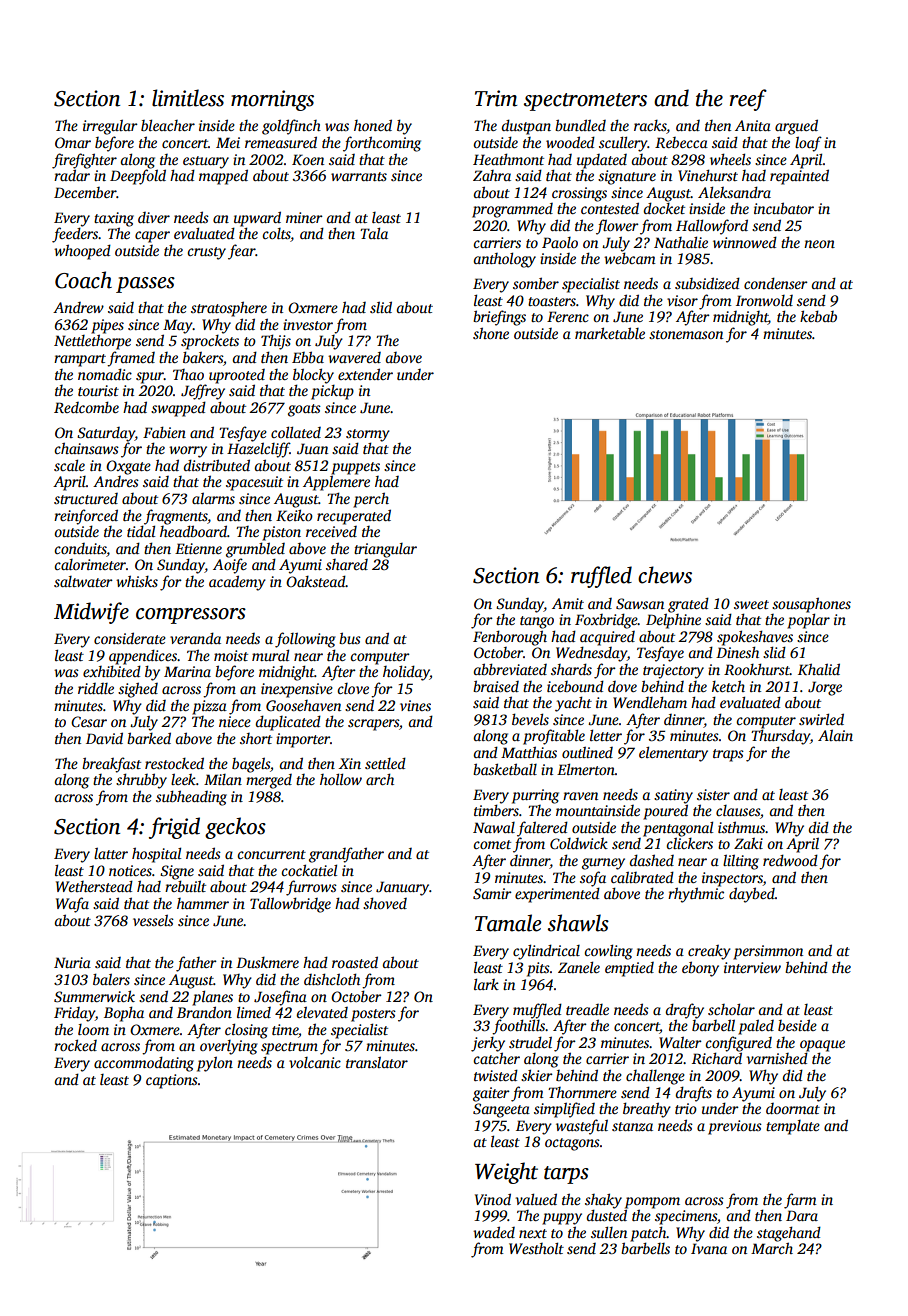 The image size is (908, 1316). What do you see at coordinates (86, 448) in the screenshot?
I see `chainsaws` at bounding box center [86, 448].
